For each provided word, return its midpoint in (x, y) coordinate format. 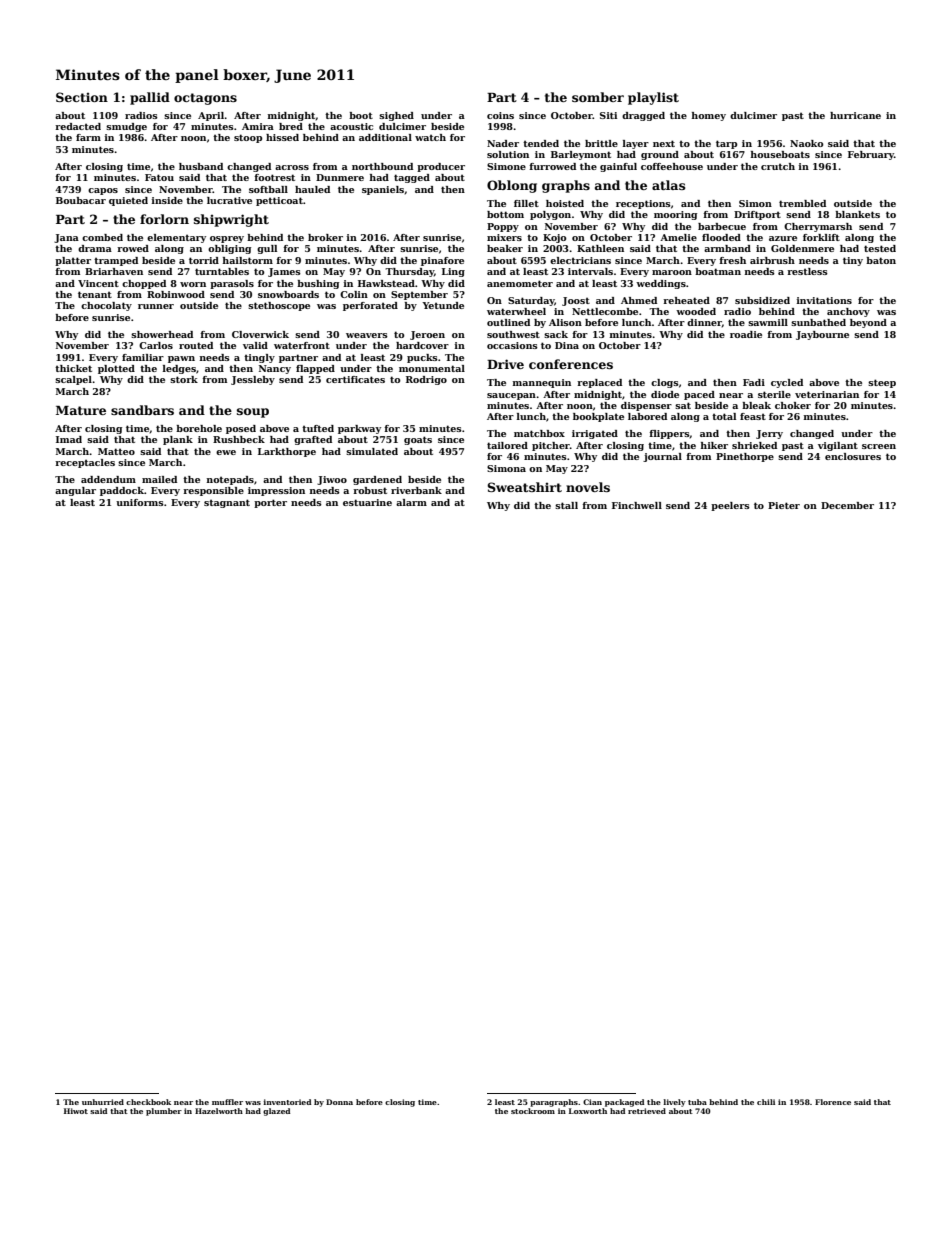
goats (418, 440)
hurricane (855, 115)
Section (82, 97)
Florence (833, 1102)
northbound (382, 166)
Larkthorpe (287, 452)
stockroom (533, 1111)
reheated (686, 300)
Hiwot (76, 1111)
